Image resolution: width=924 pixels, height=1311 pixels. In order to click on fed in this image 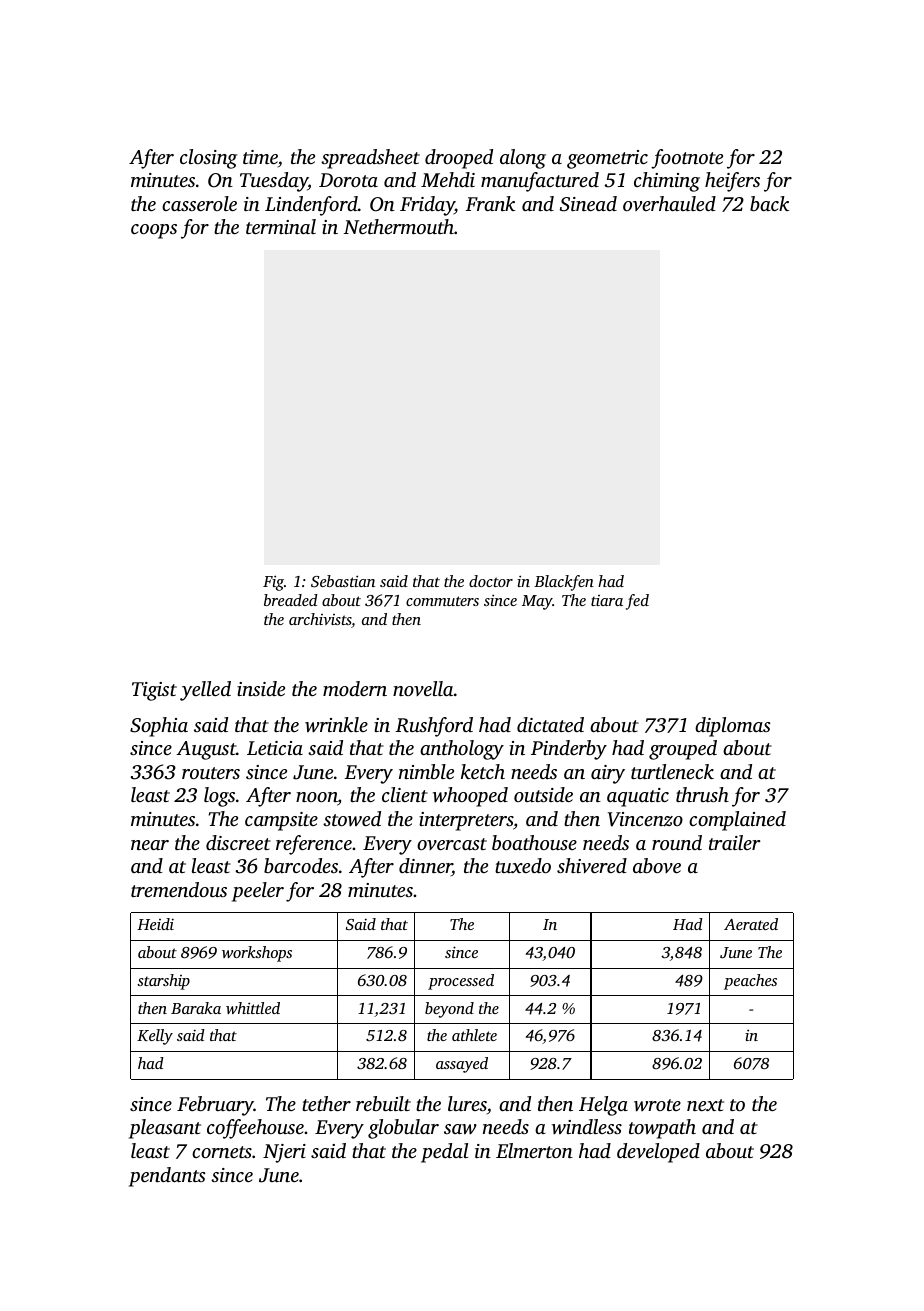, I will do `click(637, 602)`.
